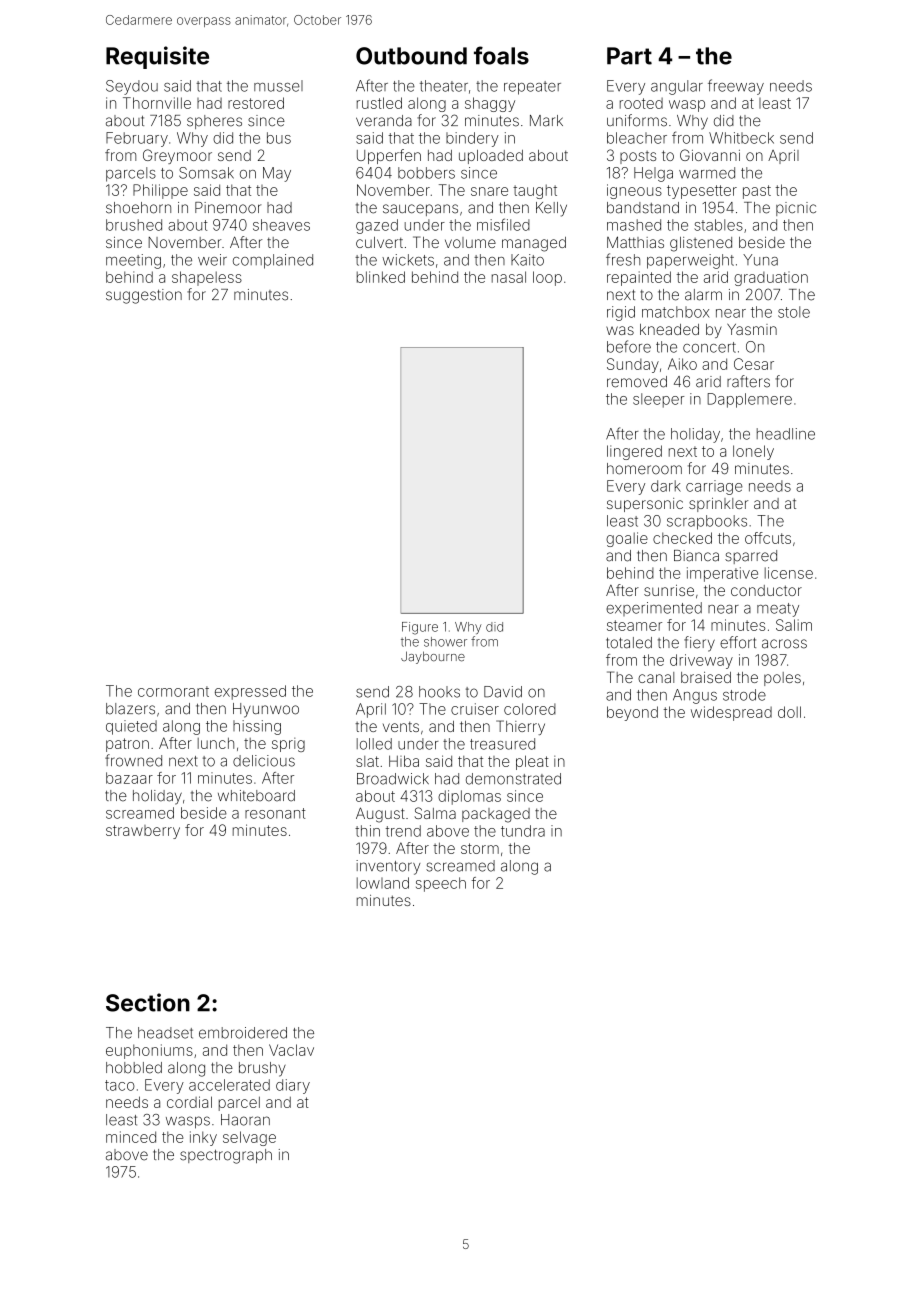 This screenshot has width=924, height=1308. I want to click on suggestion, so click(144, 296).
